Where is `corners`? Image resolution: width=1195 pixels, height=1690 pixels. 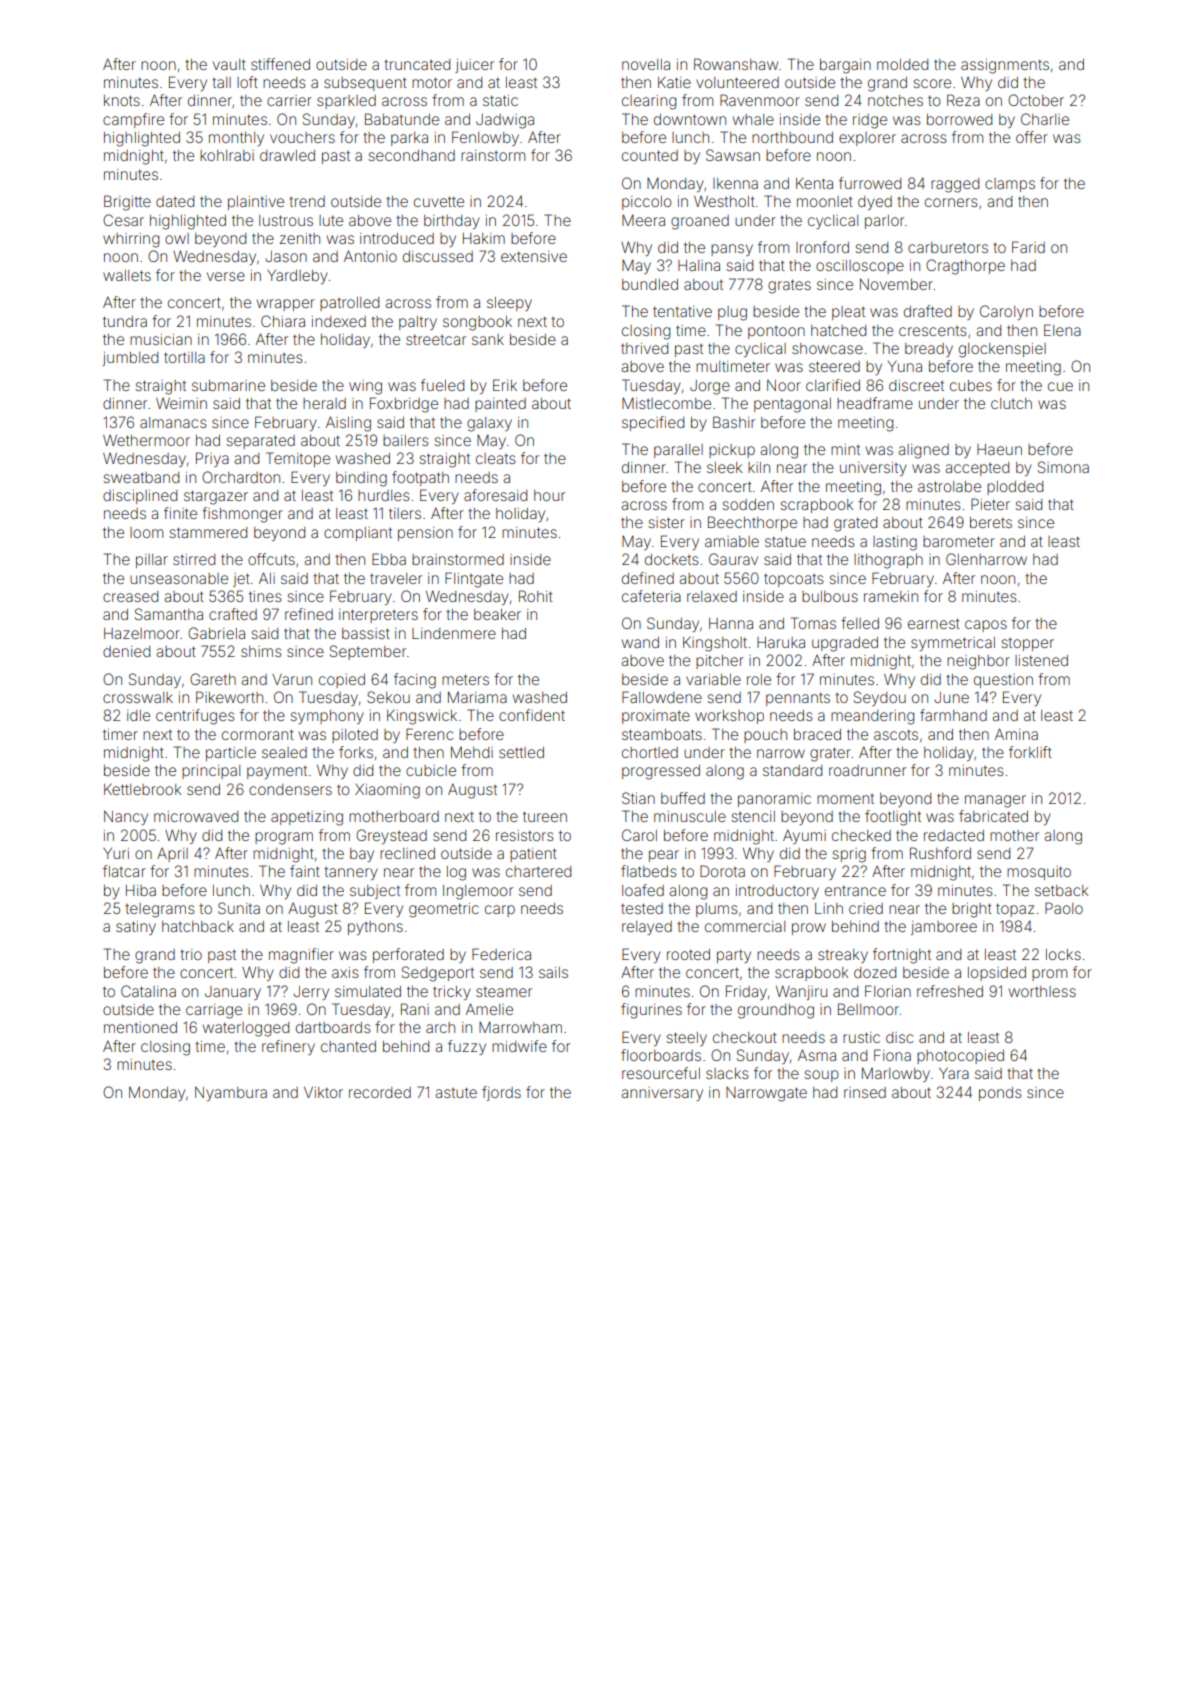
corners is located at coordinates (951, 202).
